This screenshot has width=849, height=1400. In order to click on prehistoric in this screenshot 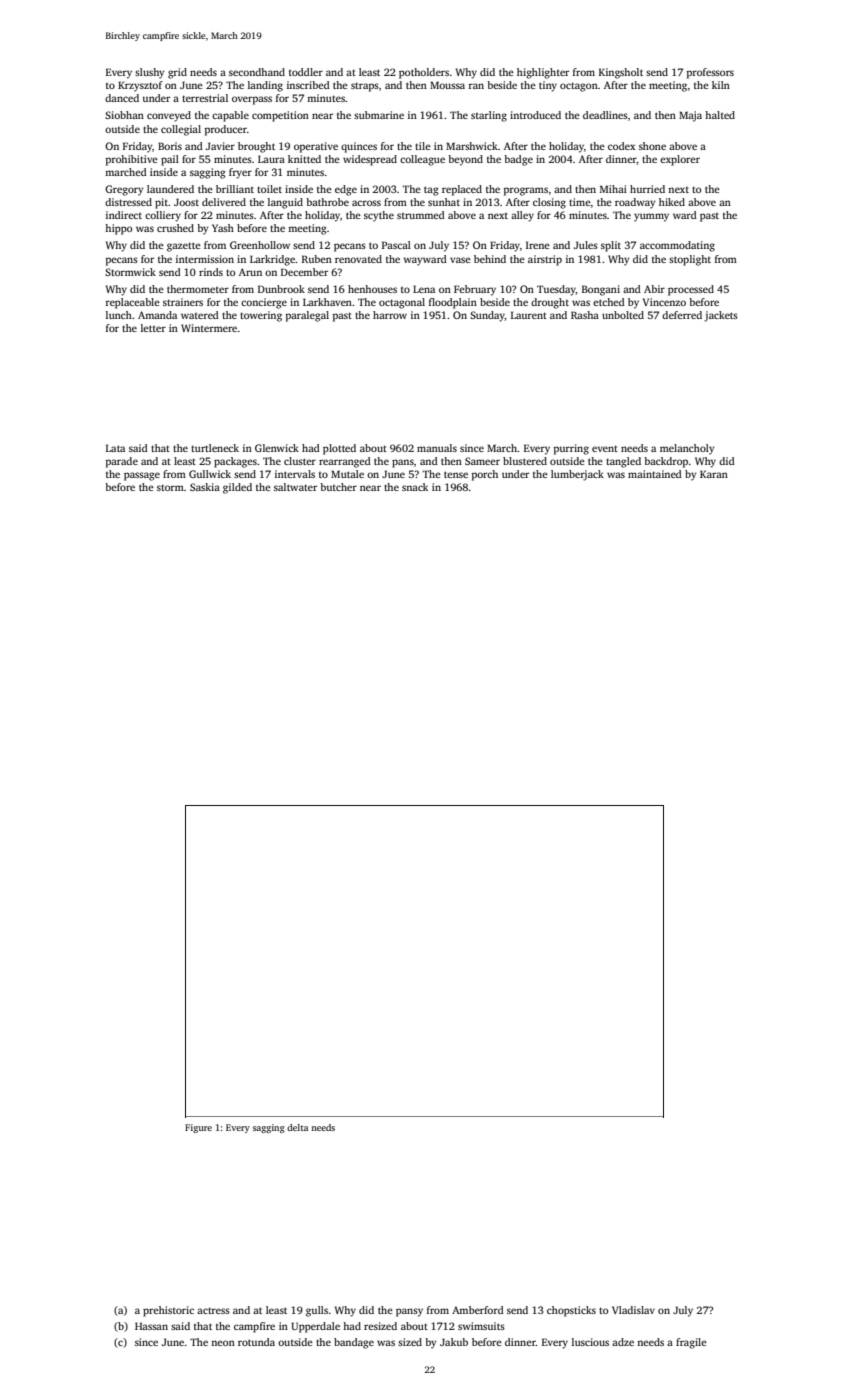, I will do `click(168, 1311)`.
